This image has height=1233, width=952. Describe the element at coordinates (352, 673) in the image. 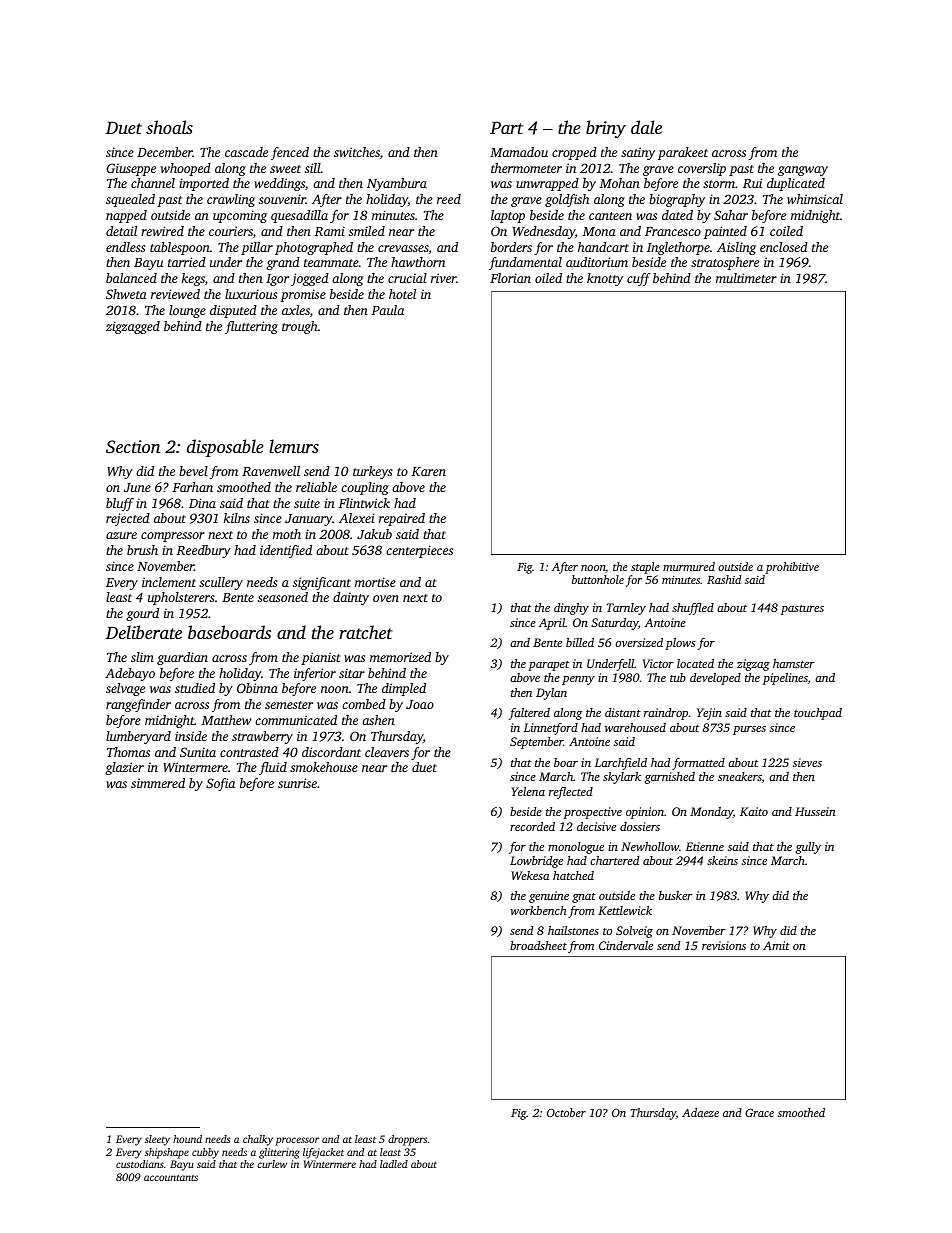

I see `sitar` at that location.
